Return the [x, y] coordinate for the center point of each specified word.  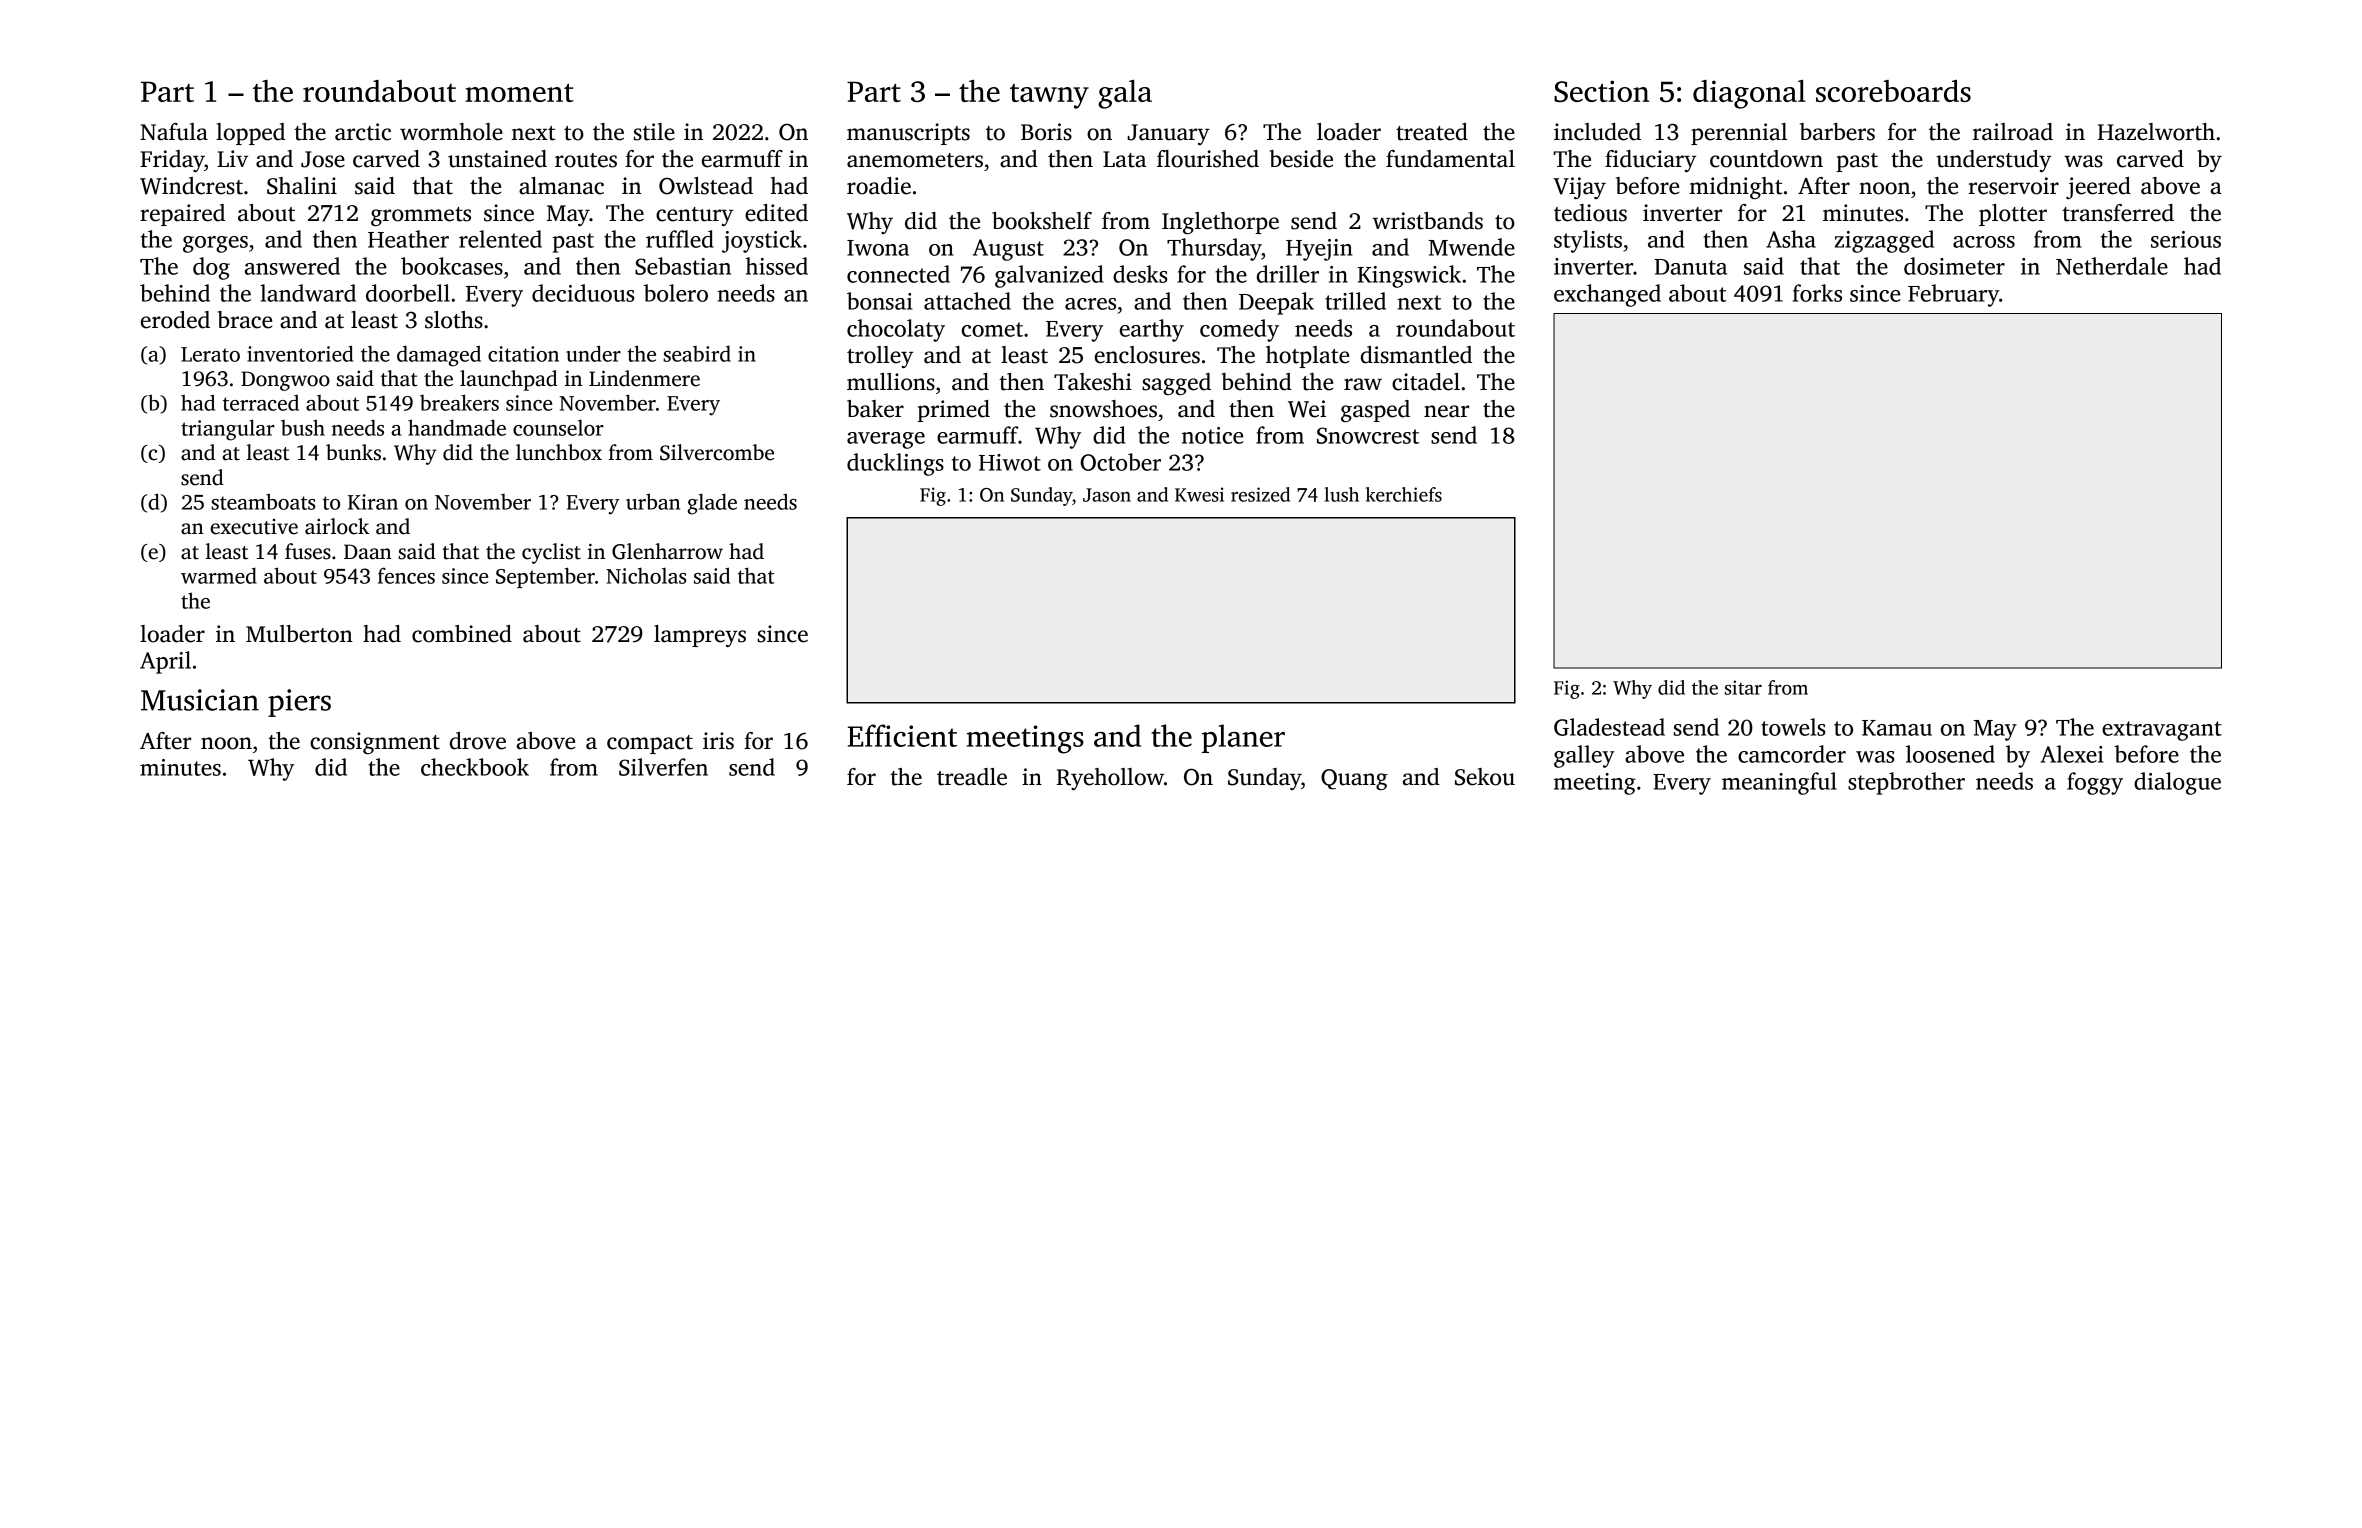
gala [1125, 94]
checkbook [475, 767]
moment [519, 93]
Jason [1107, 495]
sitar [1743, 687]
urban [653, 501]
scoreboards [1893, 91]
